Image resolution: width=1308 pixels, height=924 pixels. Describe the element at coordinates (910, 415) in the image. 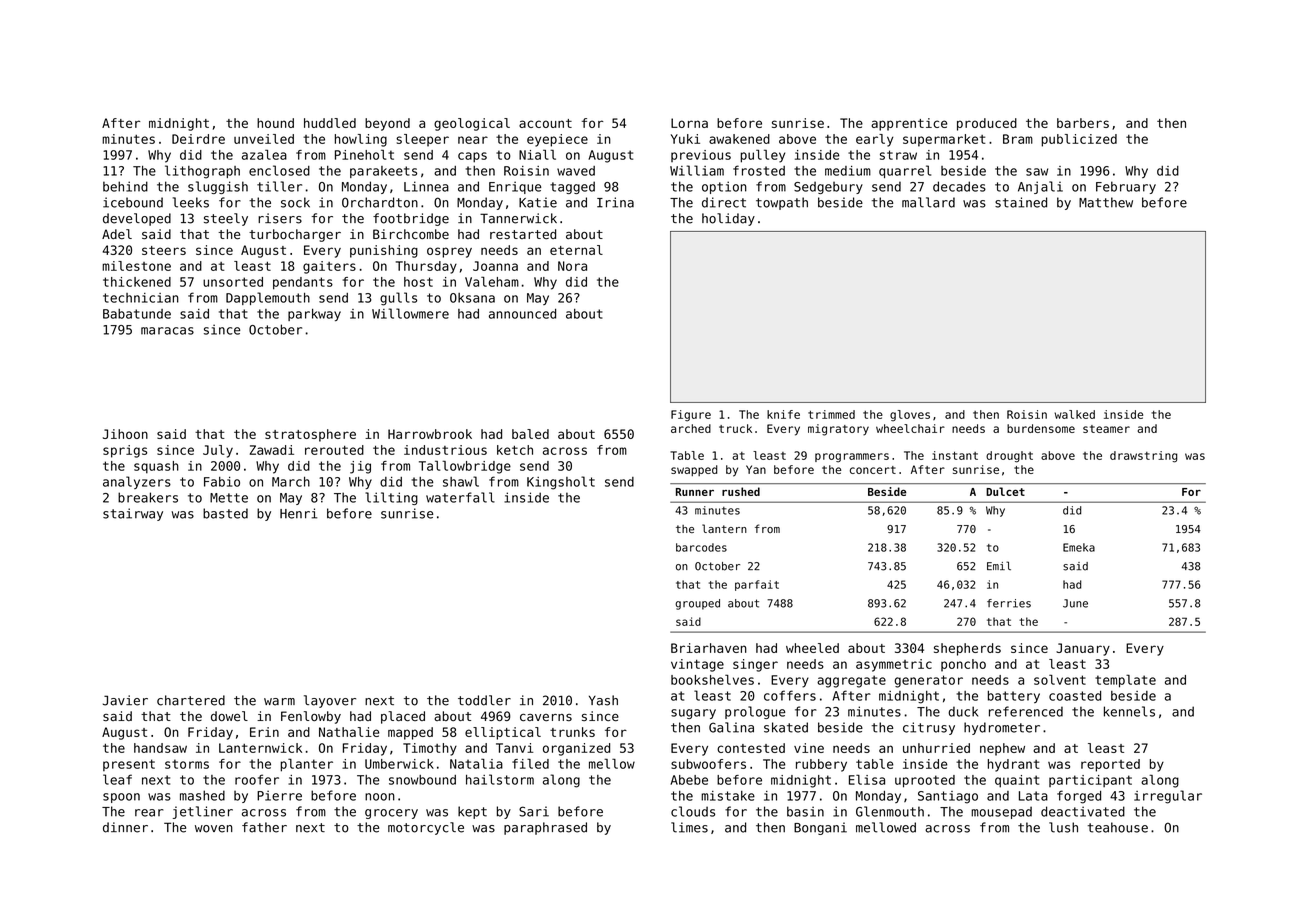

I see `gloves` at that location.
